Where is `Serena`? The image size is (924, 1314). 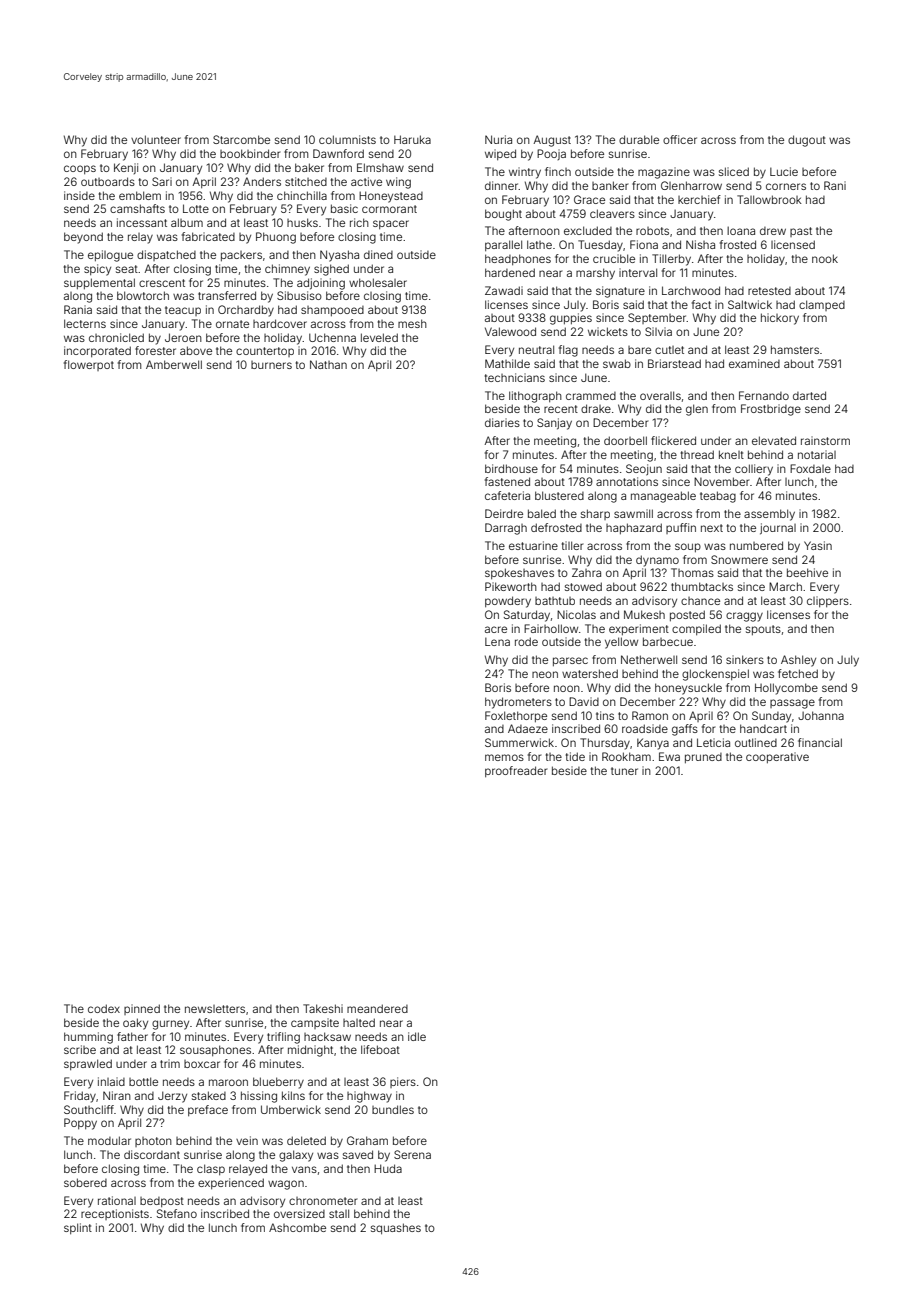 Serena is located at coordinates (412, 1154).
